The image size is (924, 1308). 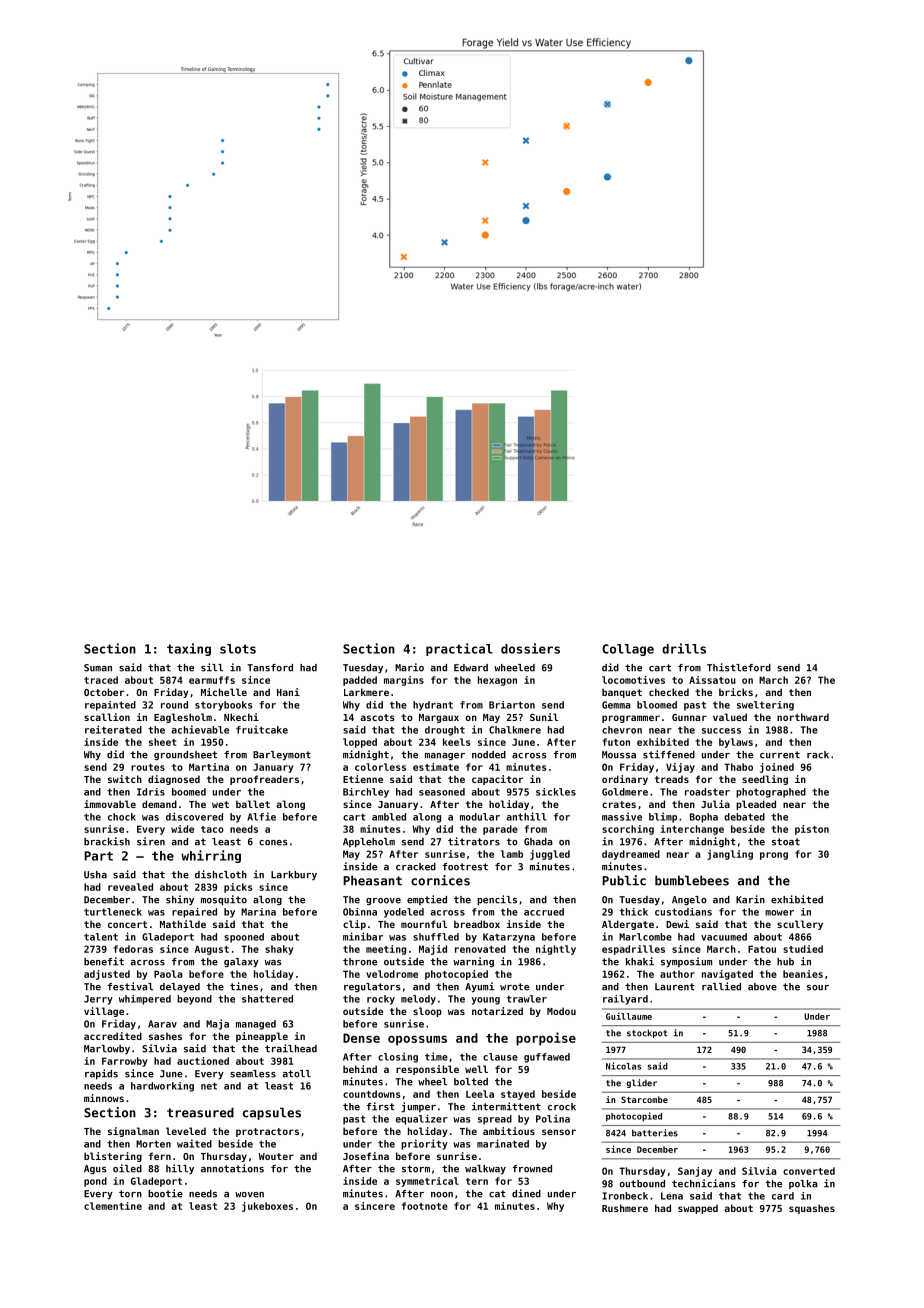 I want to click on Aissatou, so click(x=712, y=680).
